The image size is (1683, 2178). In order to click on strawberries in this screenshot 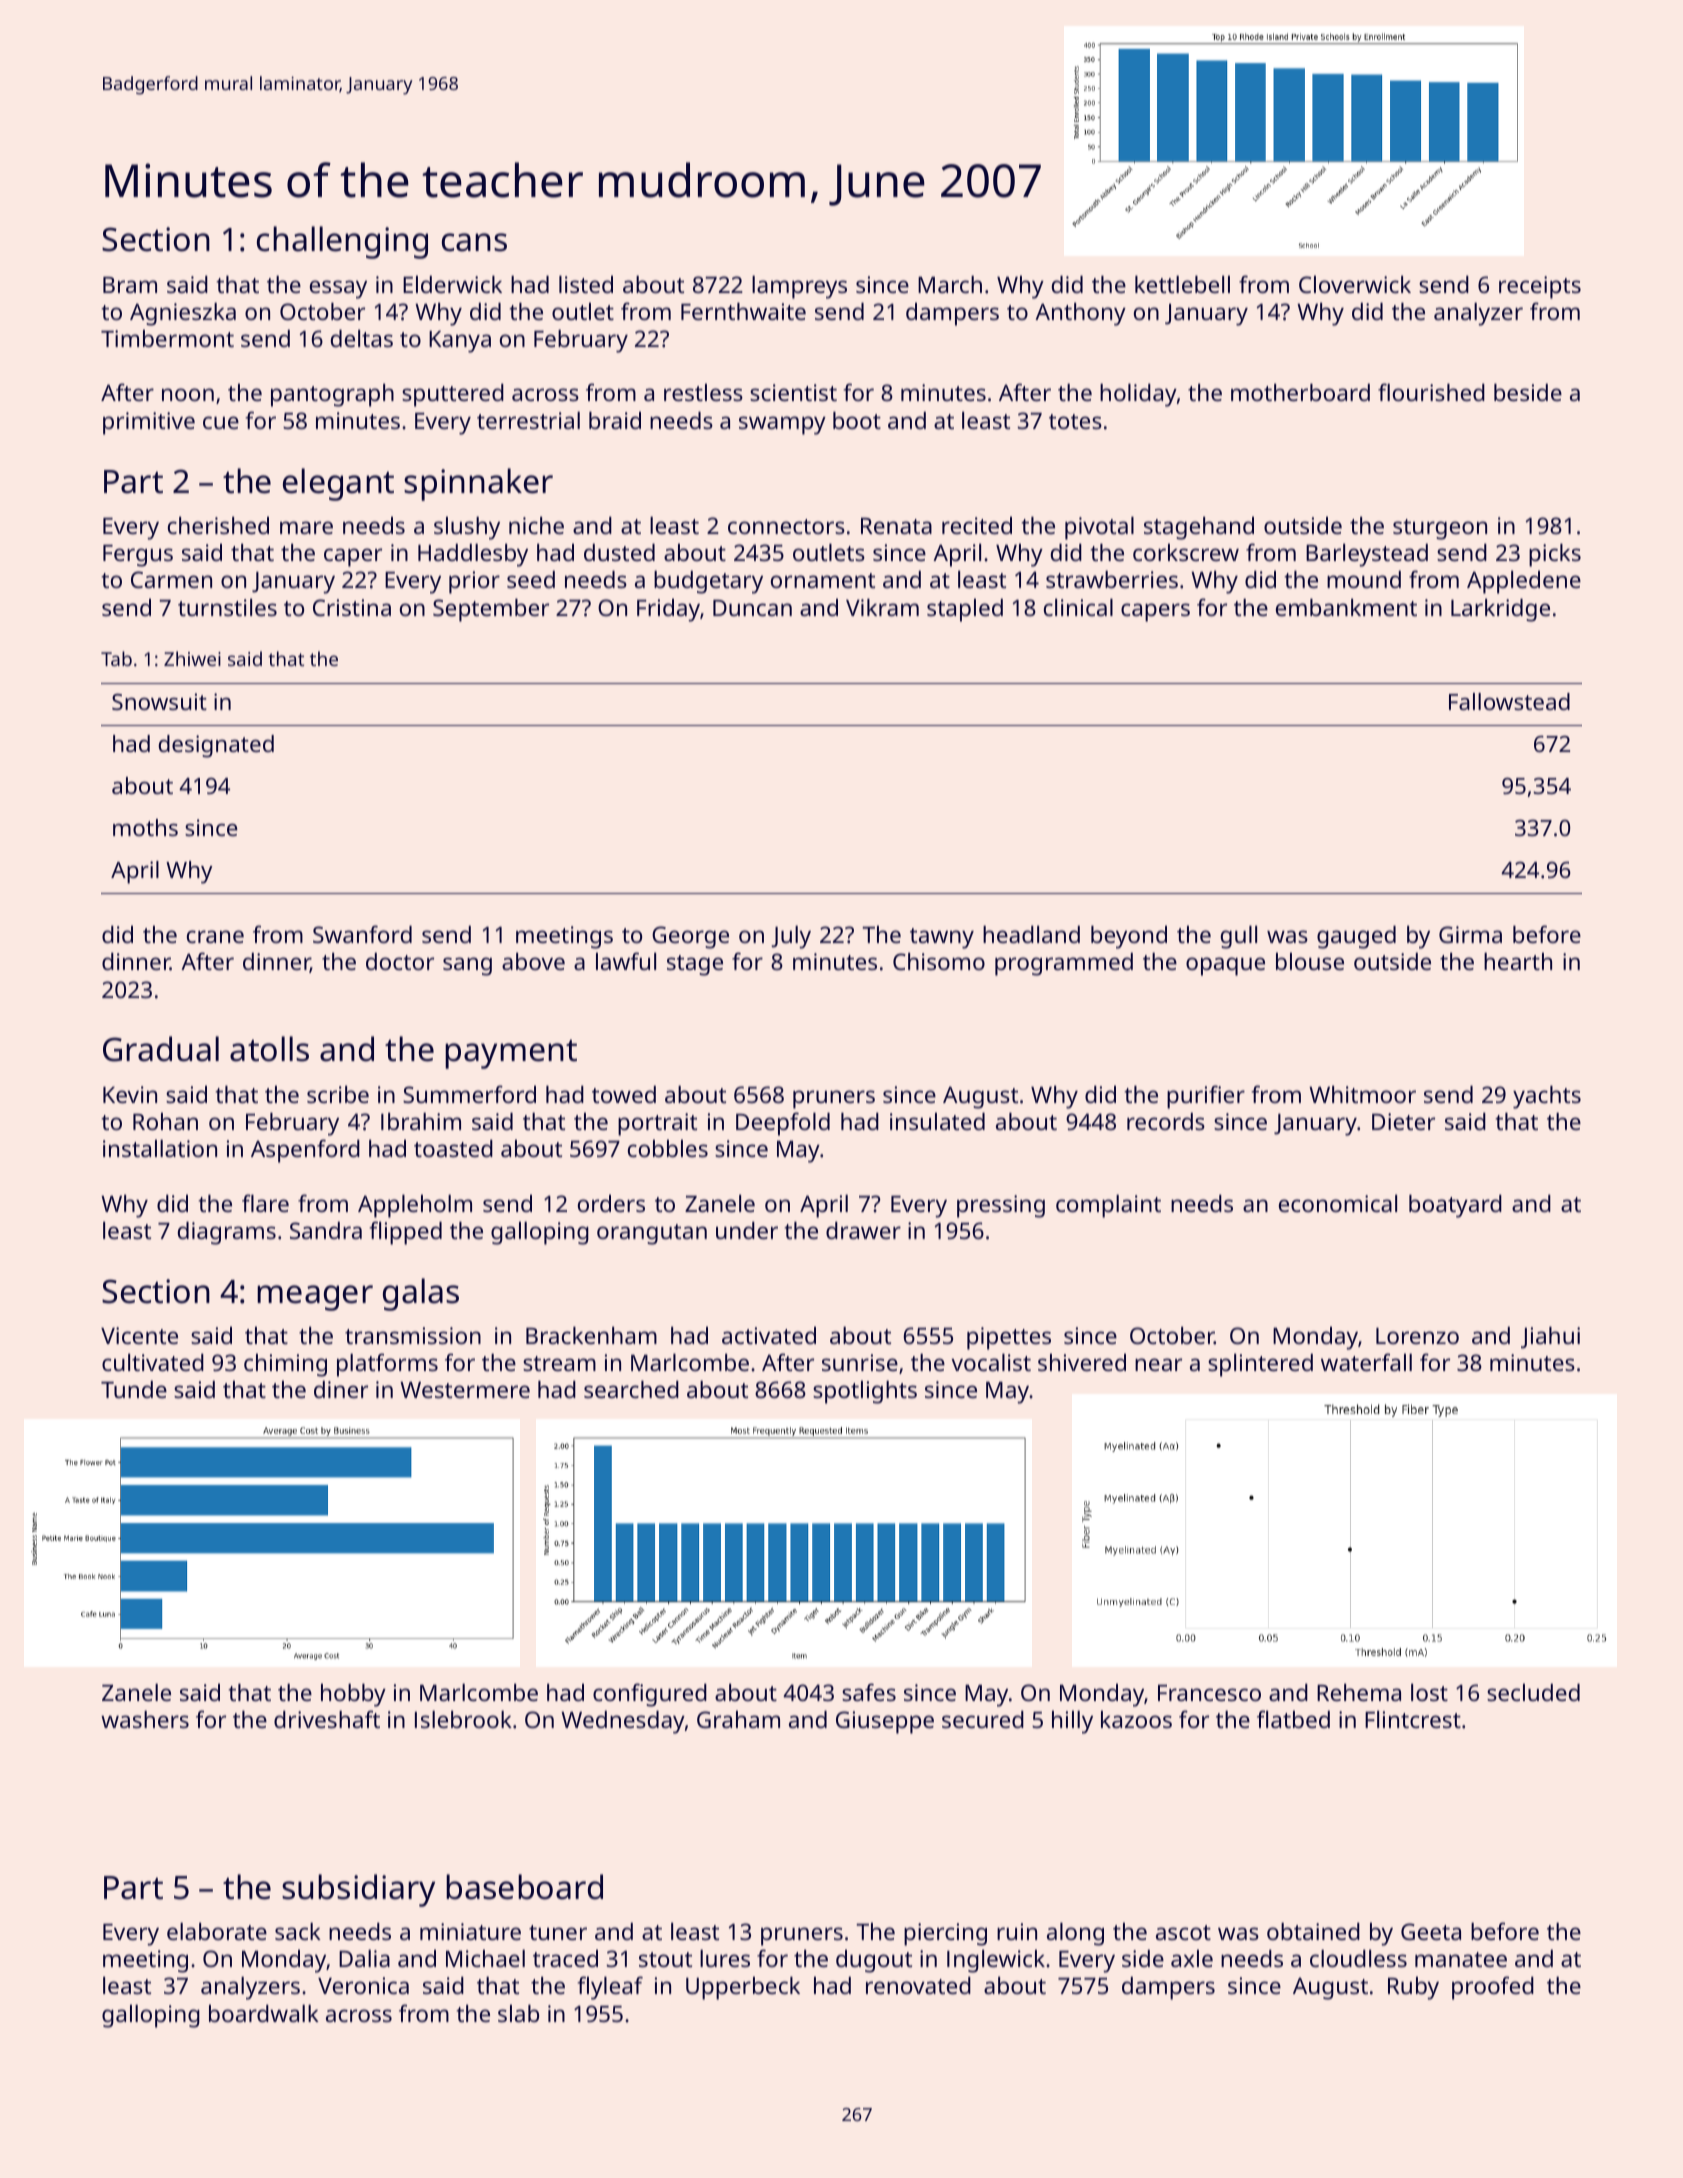, I will do `click(1112, 579)`.
